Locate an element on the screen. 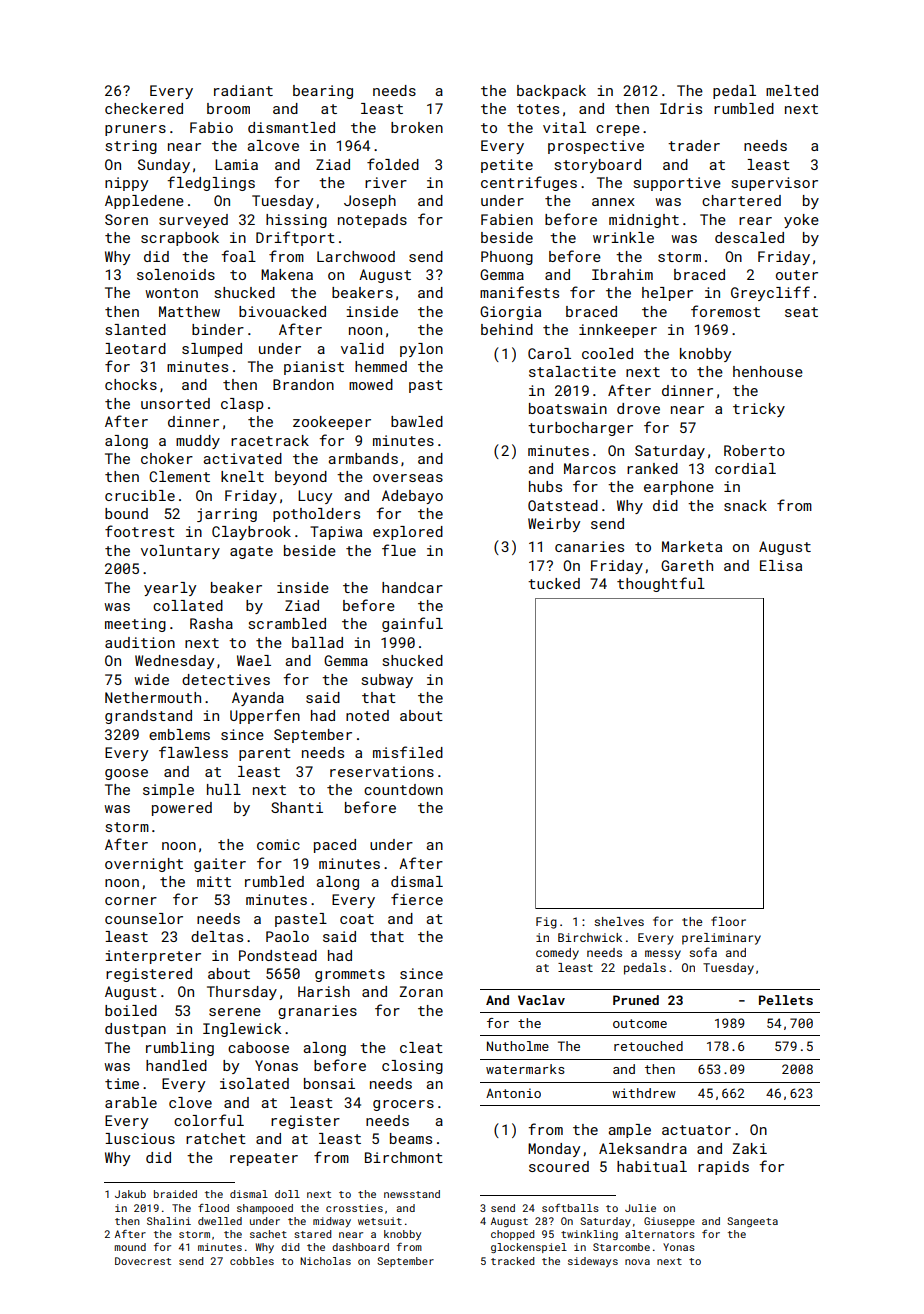 The image size is (924, 1314). Elisa is located at coordinates (781, 565).
